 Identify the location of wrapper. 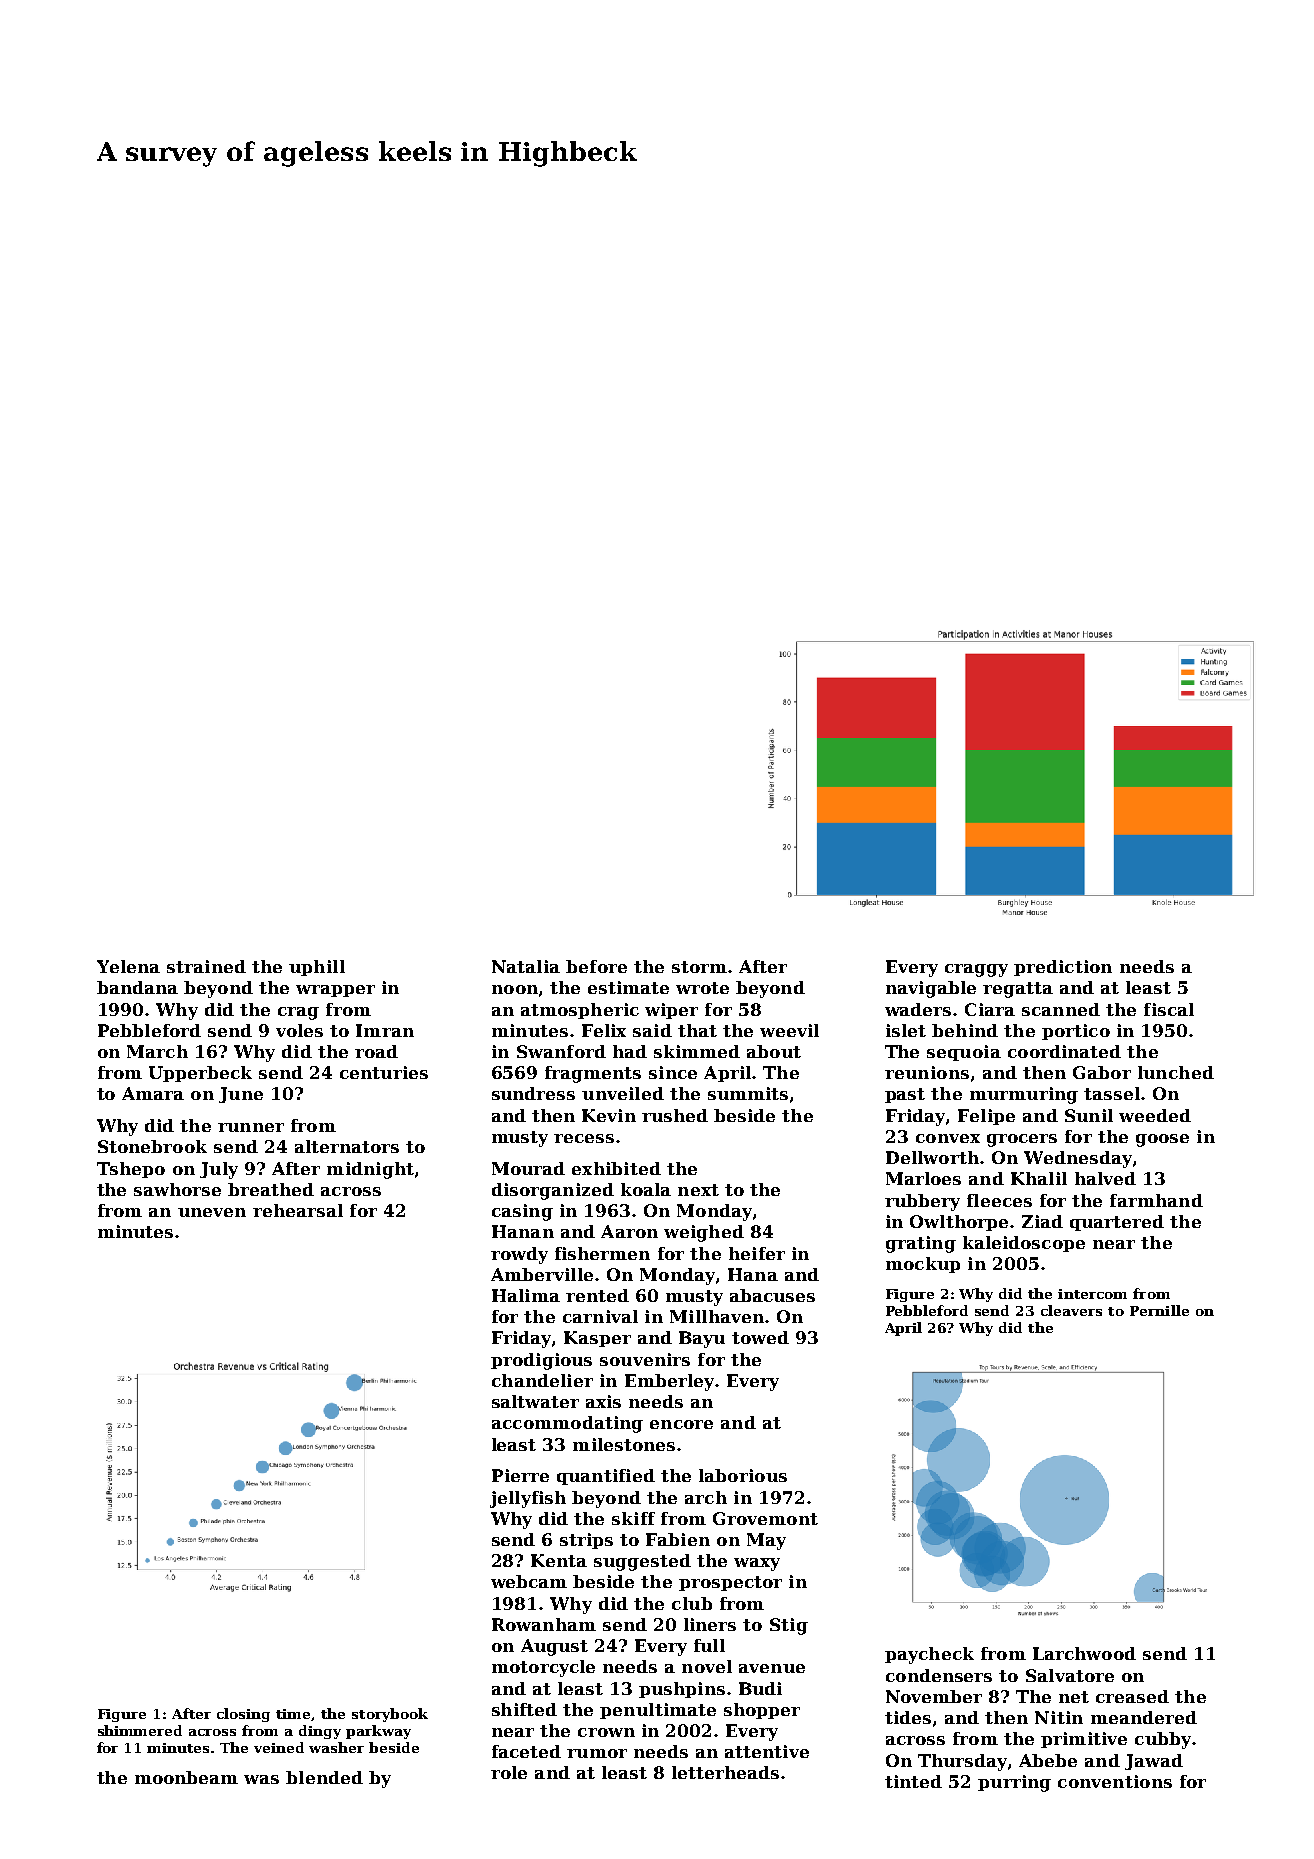
(335, 991).
